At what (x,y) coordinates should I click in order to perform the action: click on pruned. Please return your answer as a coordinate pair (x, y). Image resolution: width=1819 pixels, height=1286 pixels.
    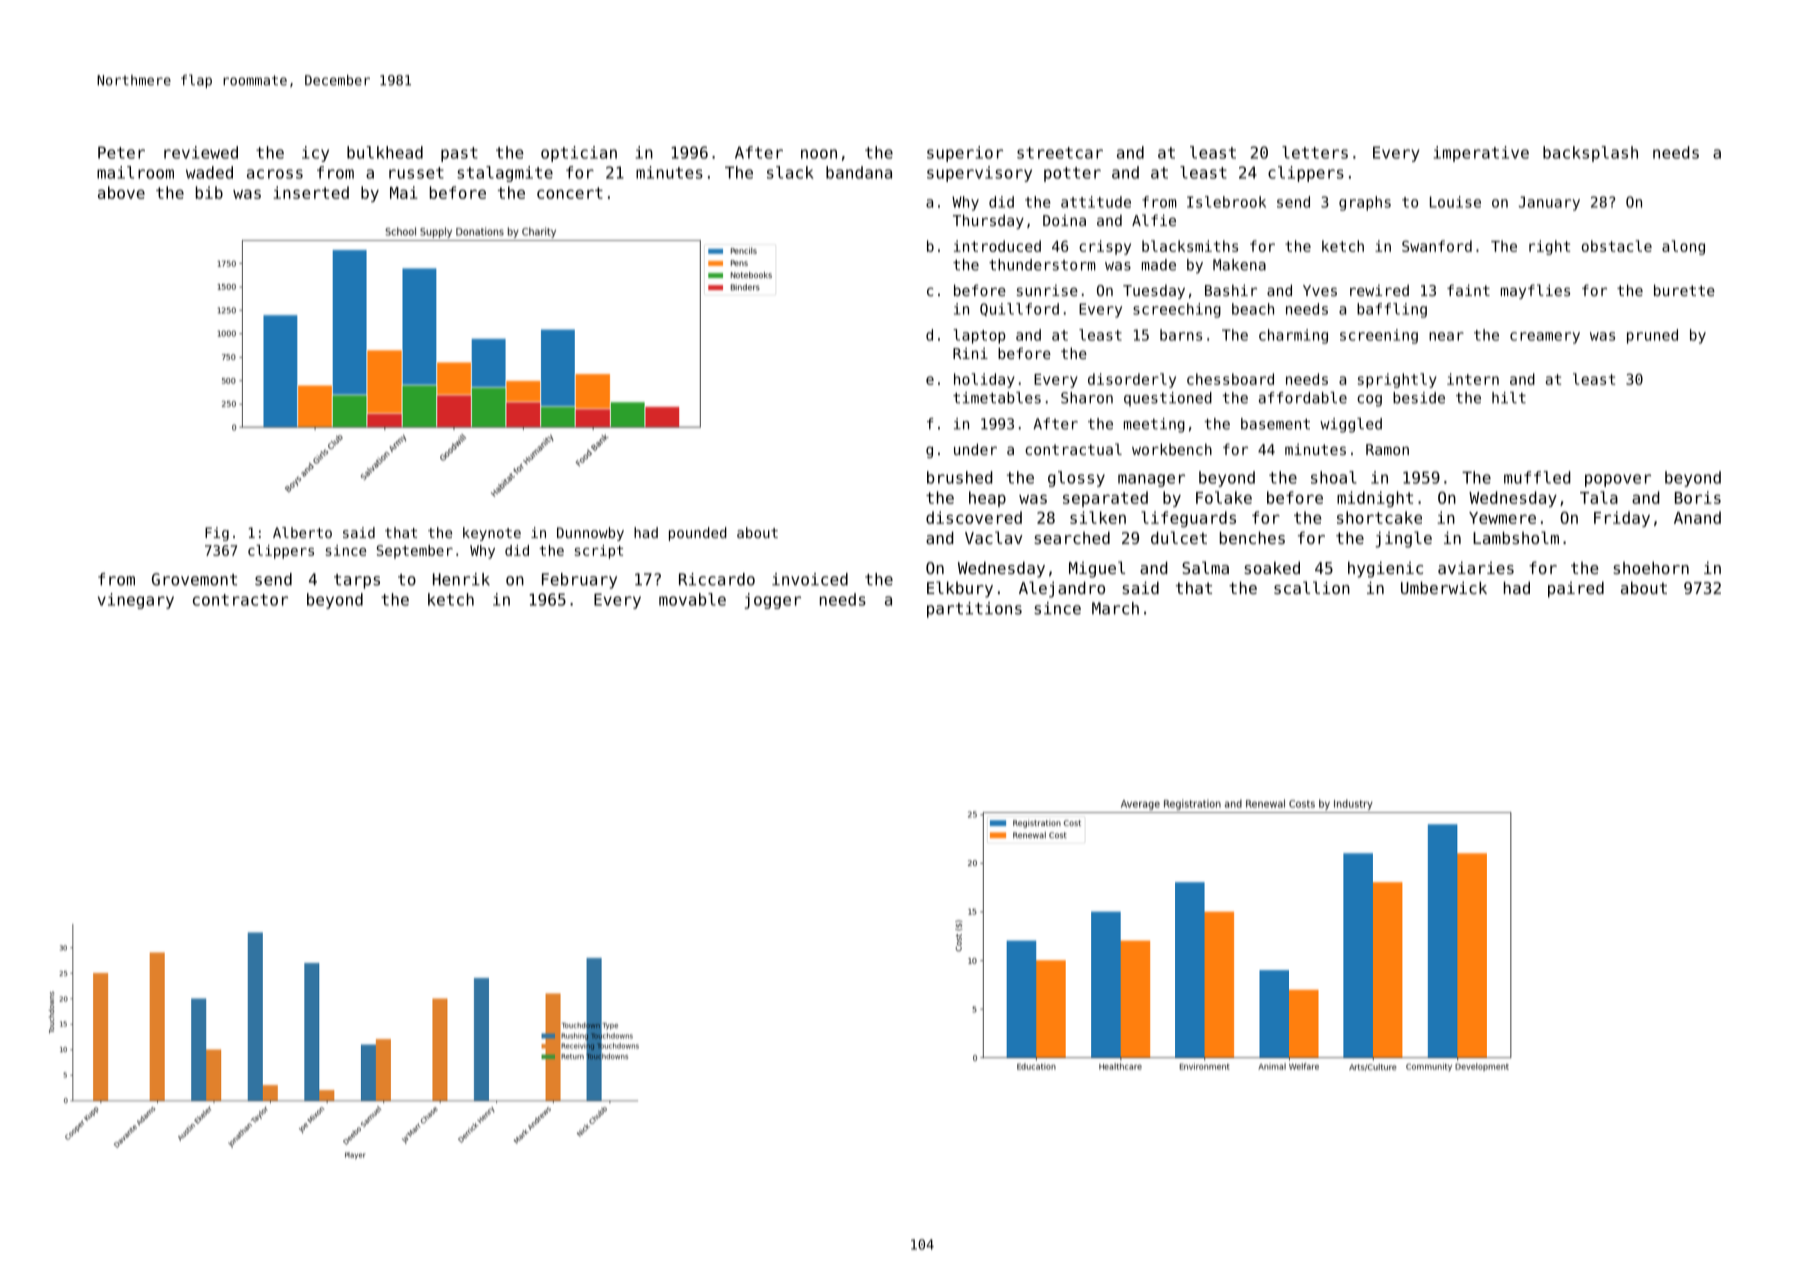
    Looking at the image, I should click on (1652, 336).
